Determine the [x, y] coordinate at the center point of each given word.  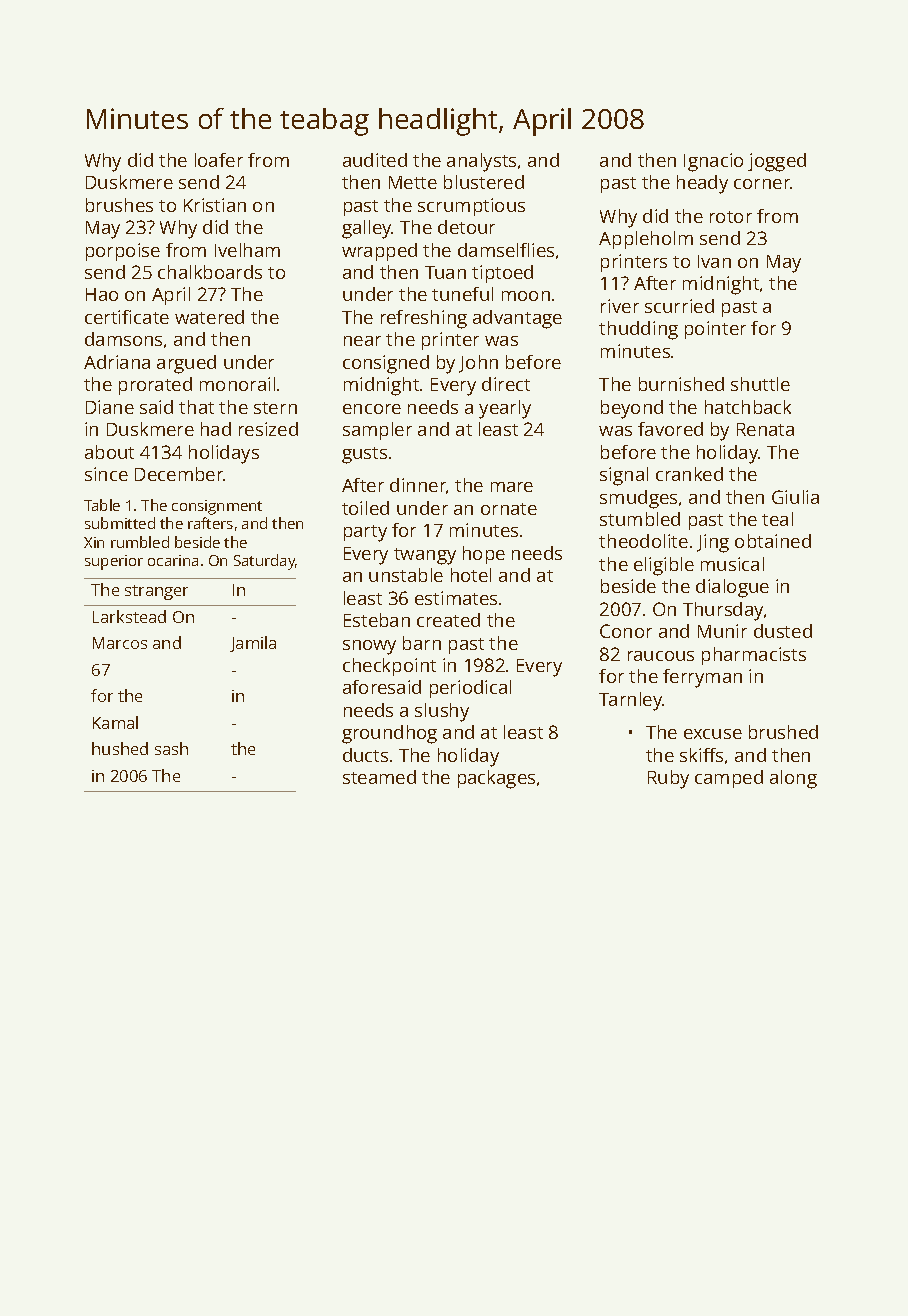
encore [372, 409]
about [109, 452]
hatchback [748, 407]
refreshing [424, 319]
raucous [661, 656]
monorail [237, 384]
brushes [119, 205]
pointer [715, 330]
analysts [481, 162]
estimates [456, 598]
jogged [777, 162]
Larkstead [129, 616]
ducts [365, 755]
